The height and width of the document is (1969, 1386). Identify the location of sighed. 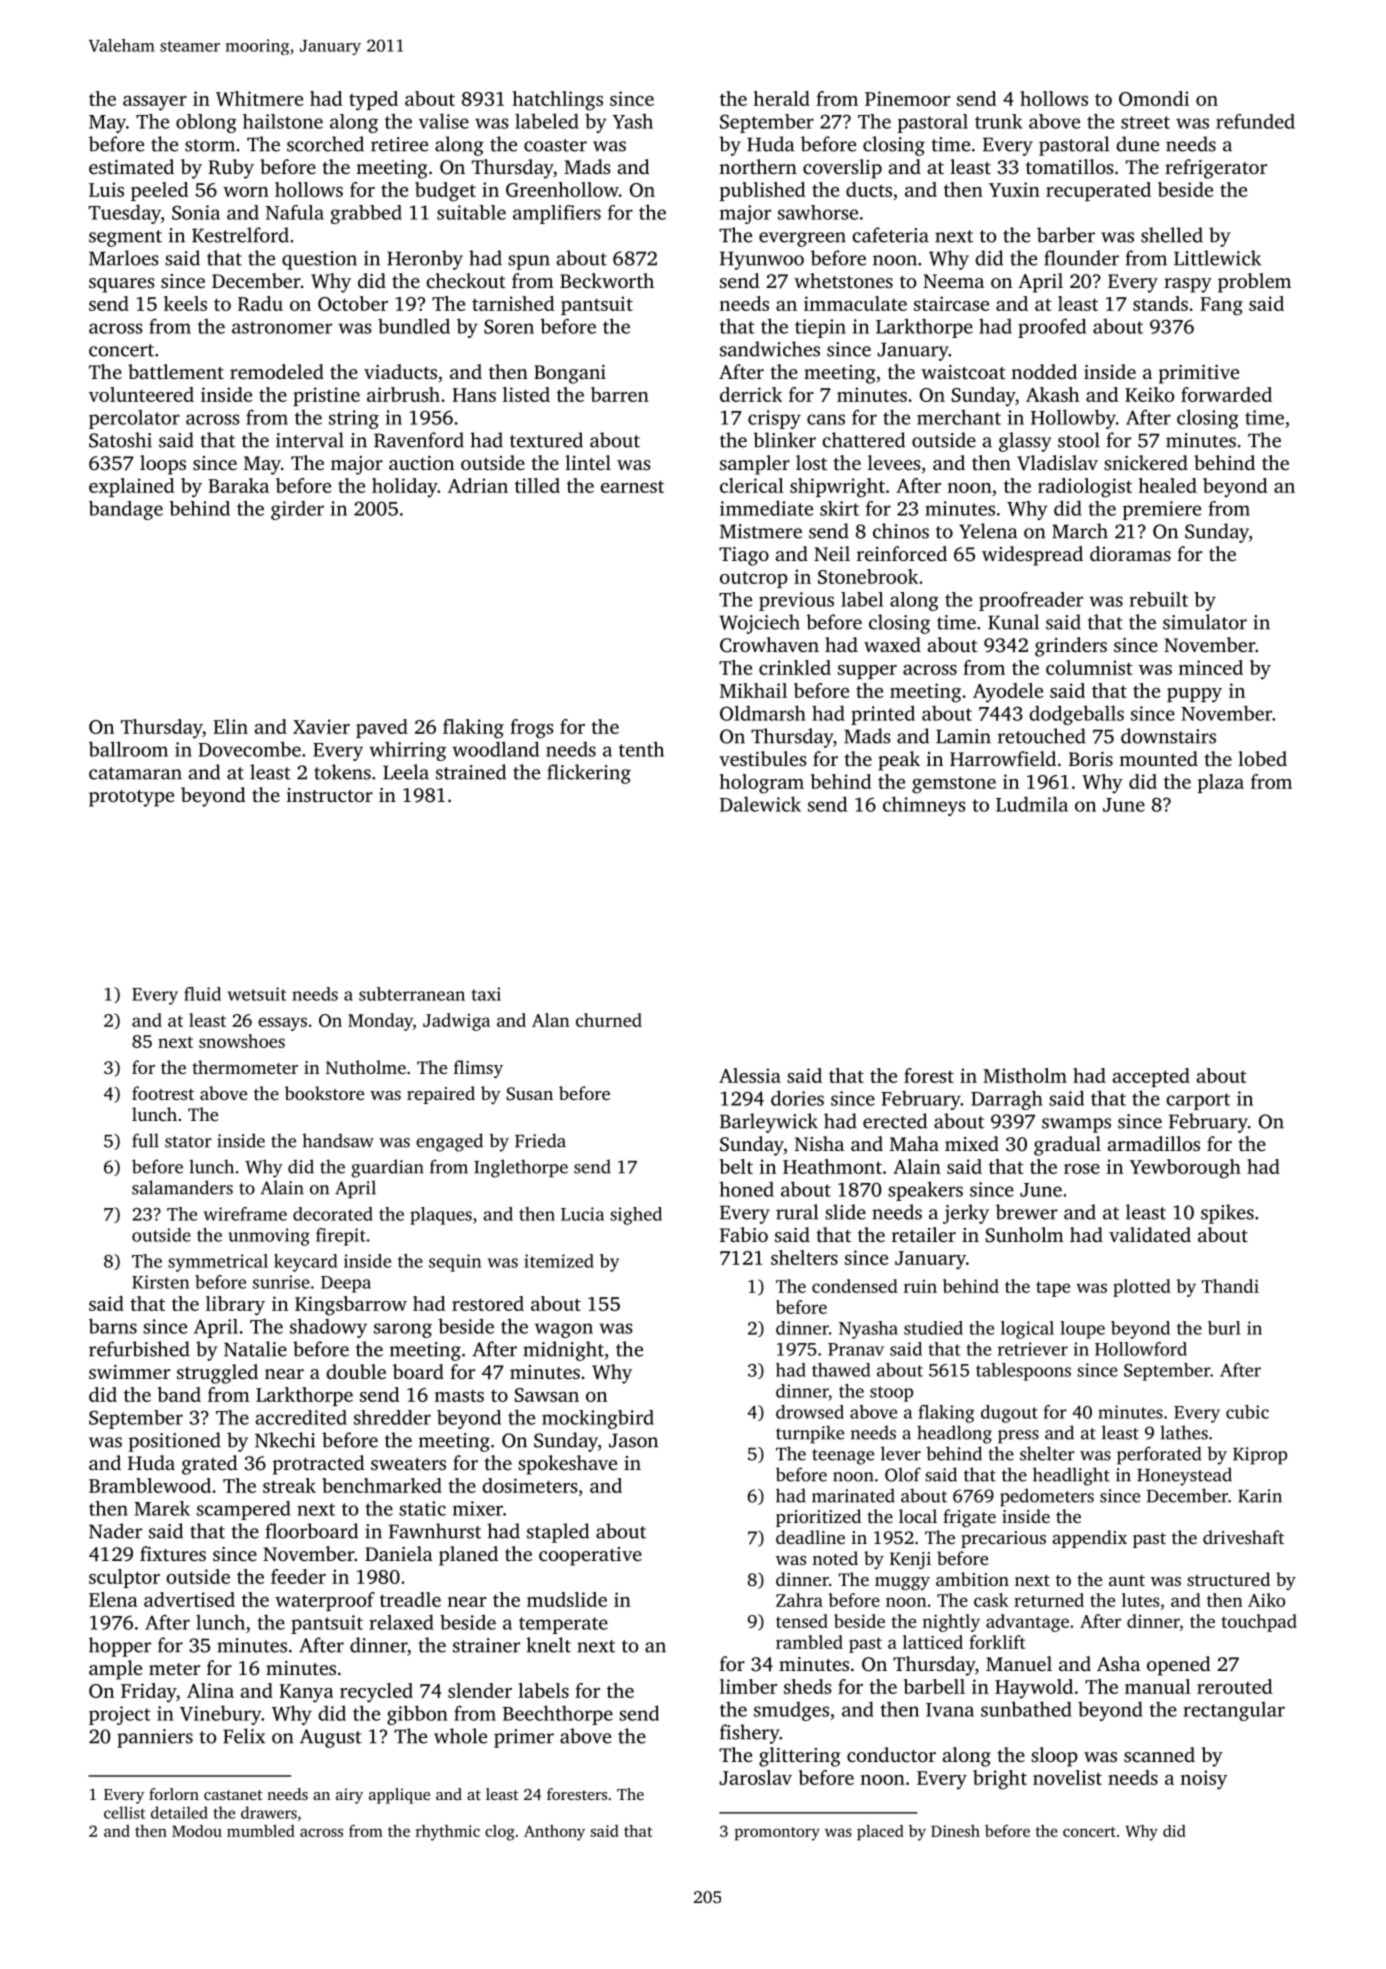
(636, 1216).
